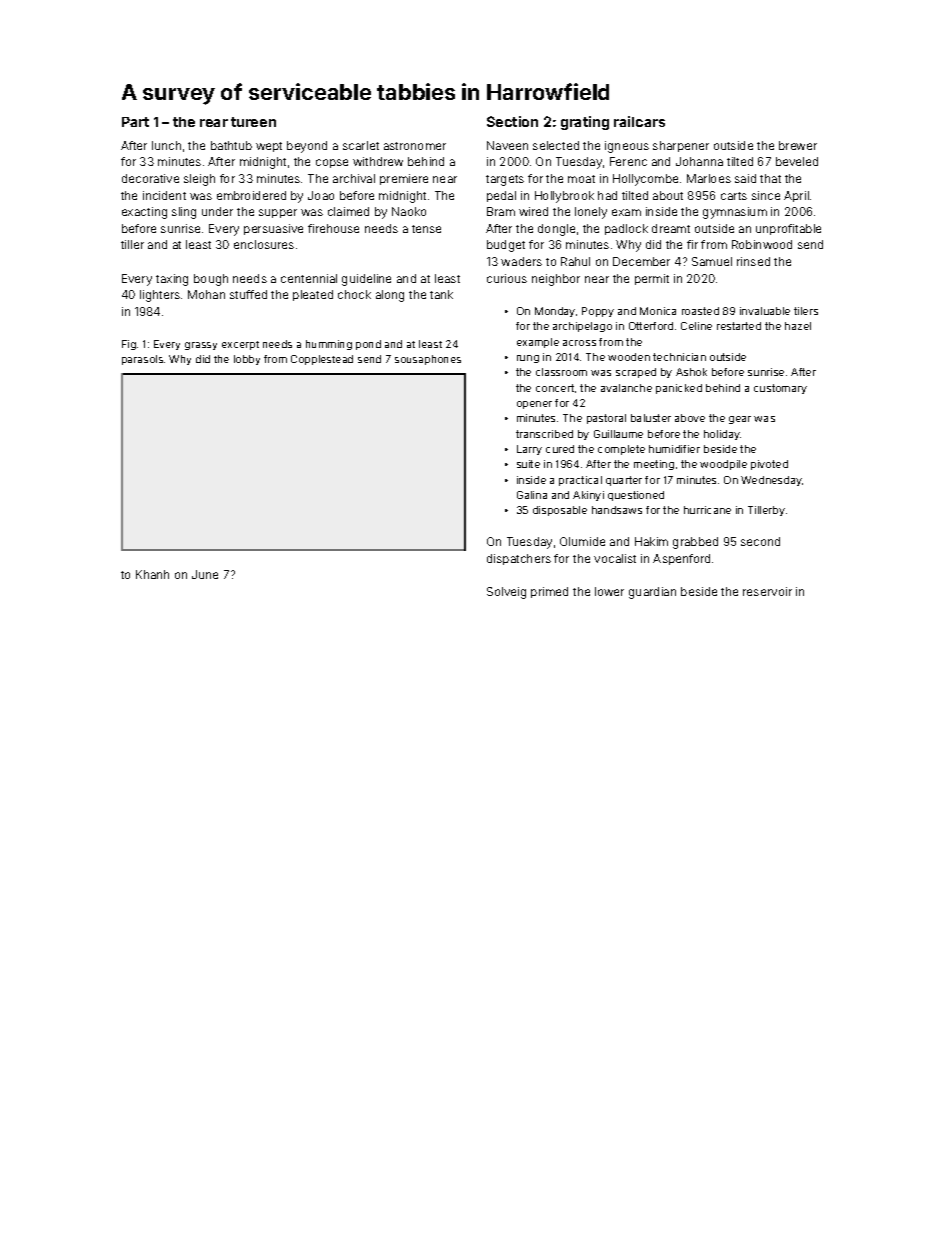  Describe the element at coordinates (765, 311) in the screenshot. I see `invaluable` at that location.
